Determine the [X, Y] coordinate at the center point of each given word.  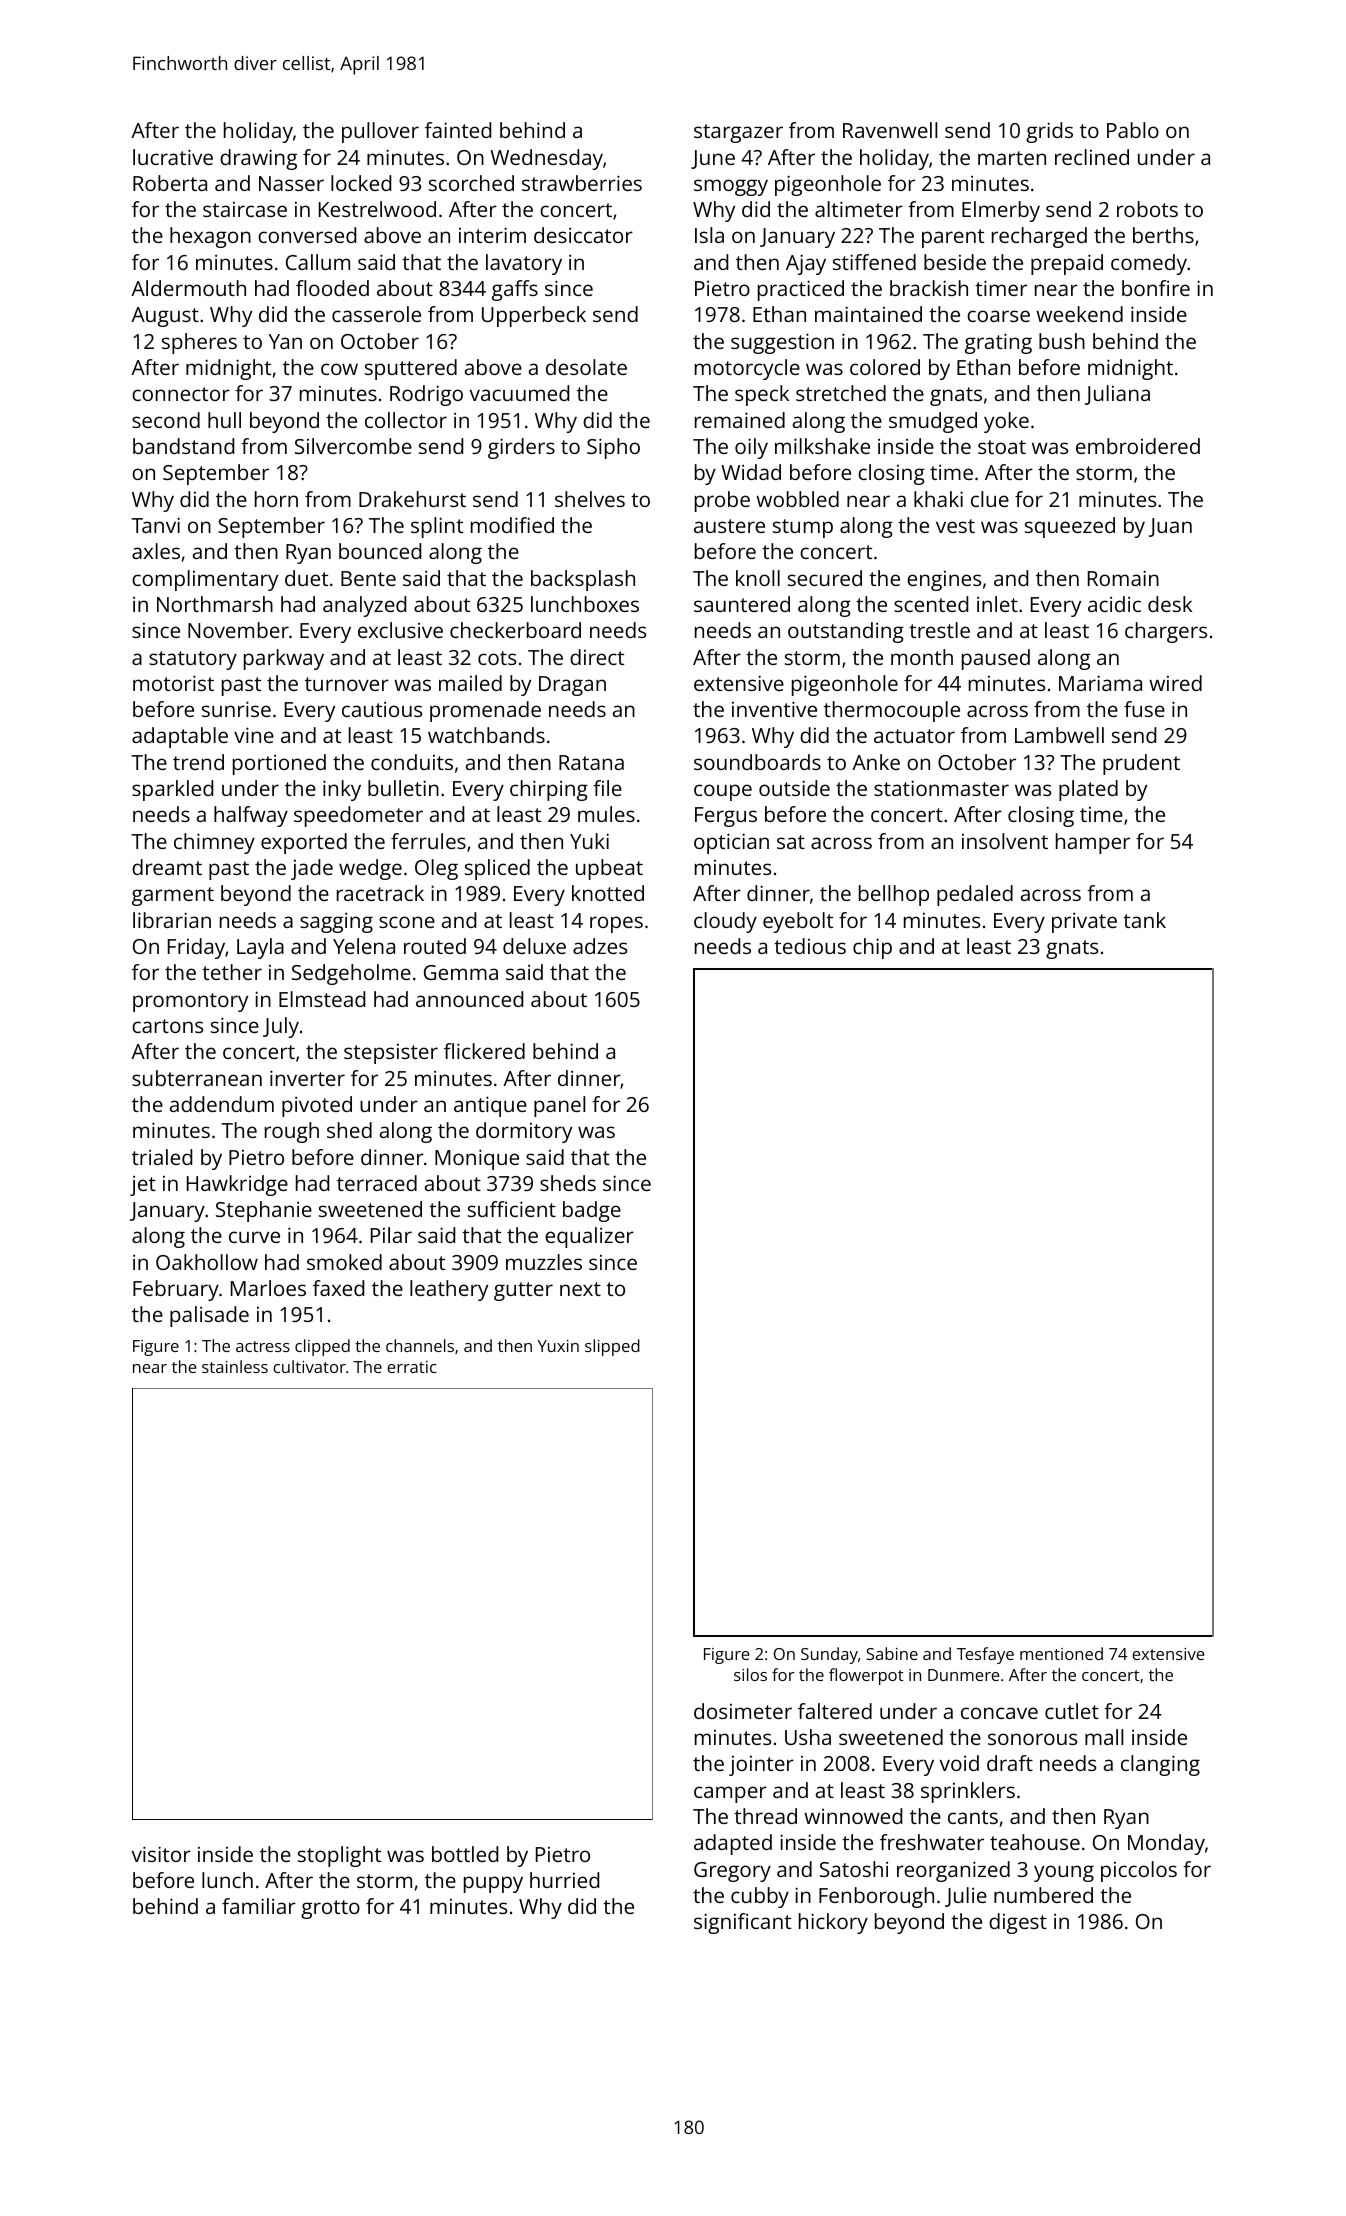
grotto [330, 1909]
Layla [260, 948]
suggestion [782, 343]
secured [825, 578]
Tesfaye [985, 1655]
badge [592, 1211]
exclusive [400, 630]
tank [1144, 920]
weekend [1079, 314]
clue [990, 499]
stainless [235, 1366]
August [165, 317]
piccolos [1139, 1871]
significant [742, 1923]
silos [750, 1674]
